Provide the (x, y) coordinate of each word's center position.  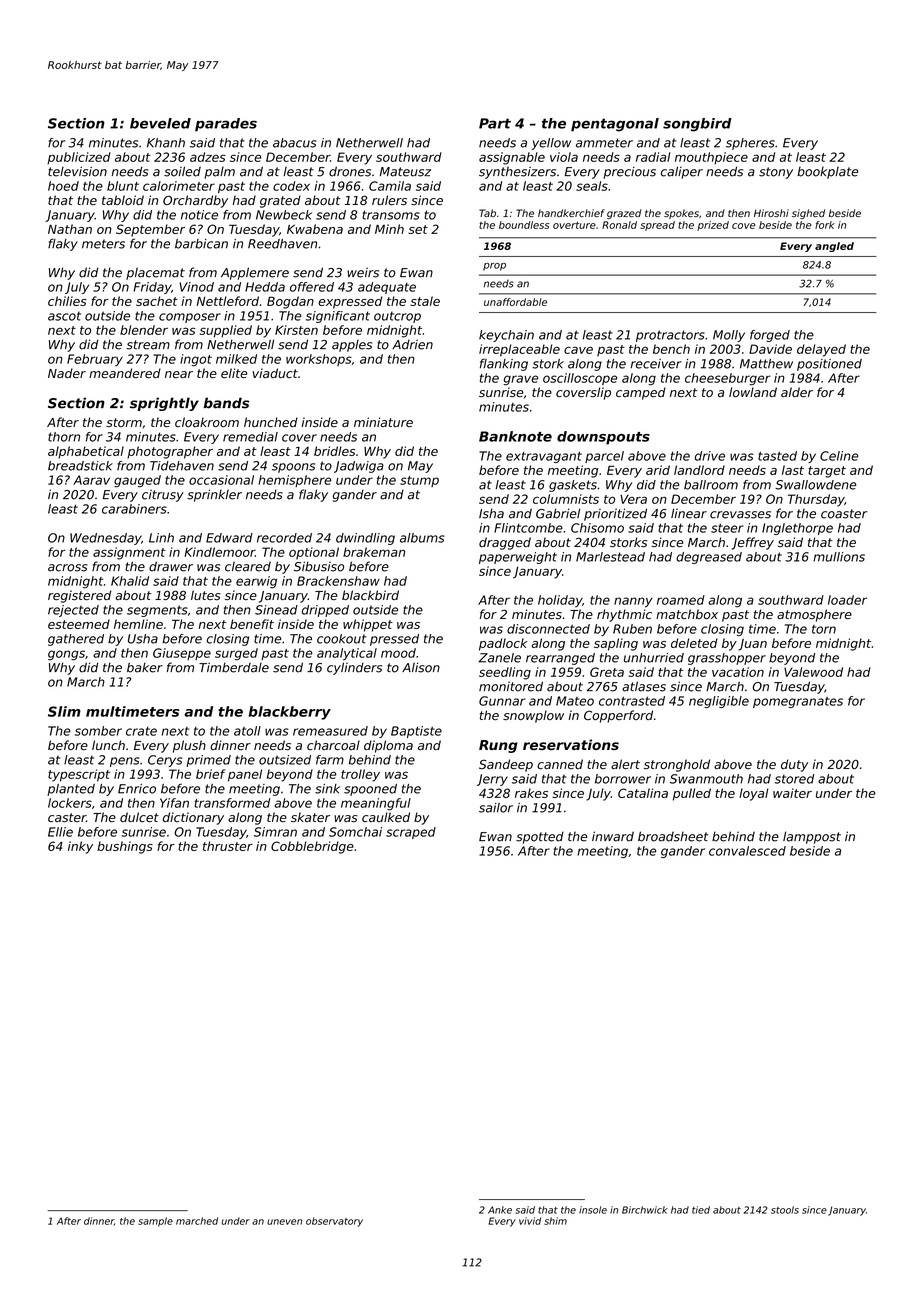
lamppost (812, 837)
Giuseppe (182, 654)
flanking (504, 364)
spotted (540, 837)
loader (847, 600)
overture (574, 225)
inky (80, 847)
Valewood (813, 672)
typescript (79, 775)
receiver (656, 364)
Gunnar (502, 701)
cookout (342, 639)
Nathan (70, 229)
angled (834, 247)
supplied (226, 331)
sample (155, 1222)
